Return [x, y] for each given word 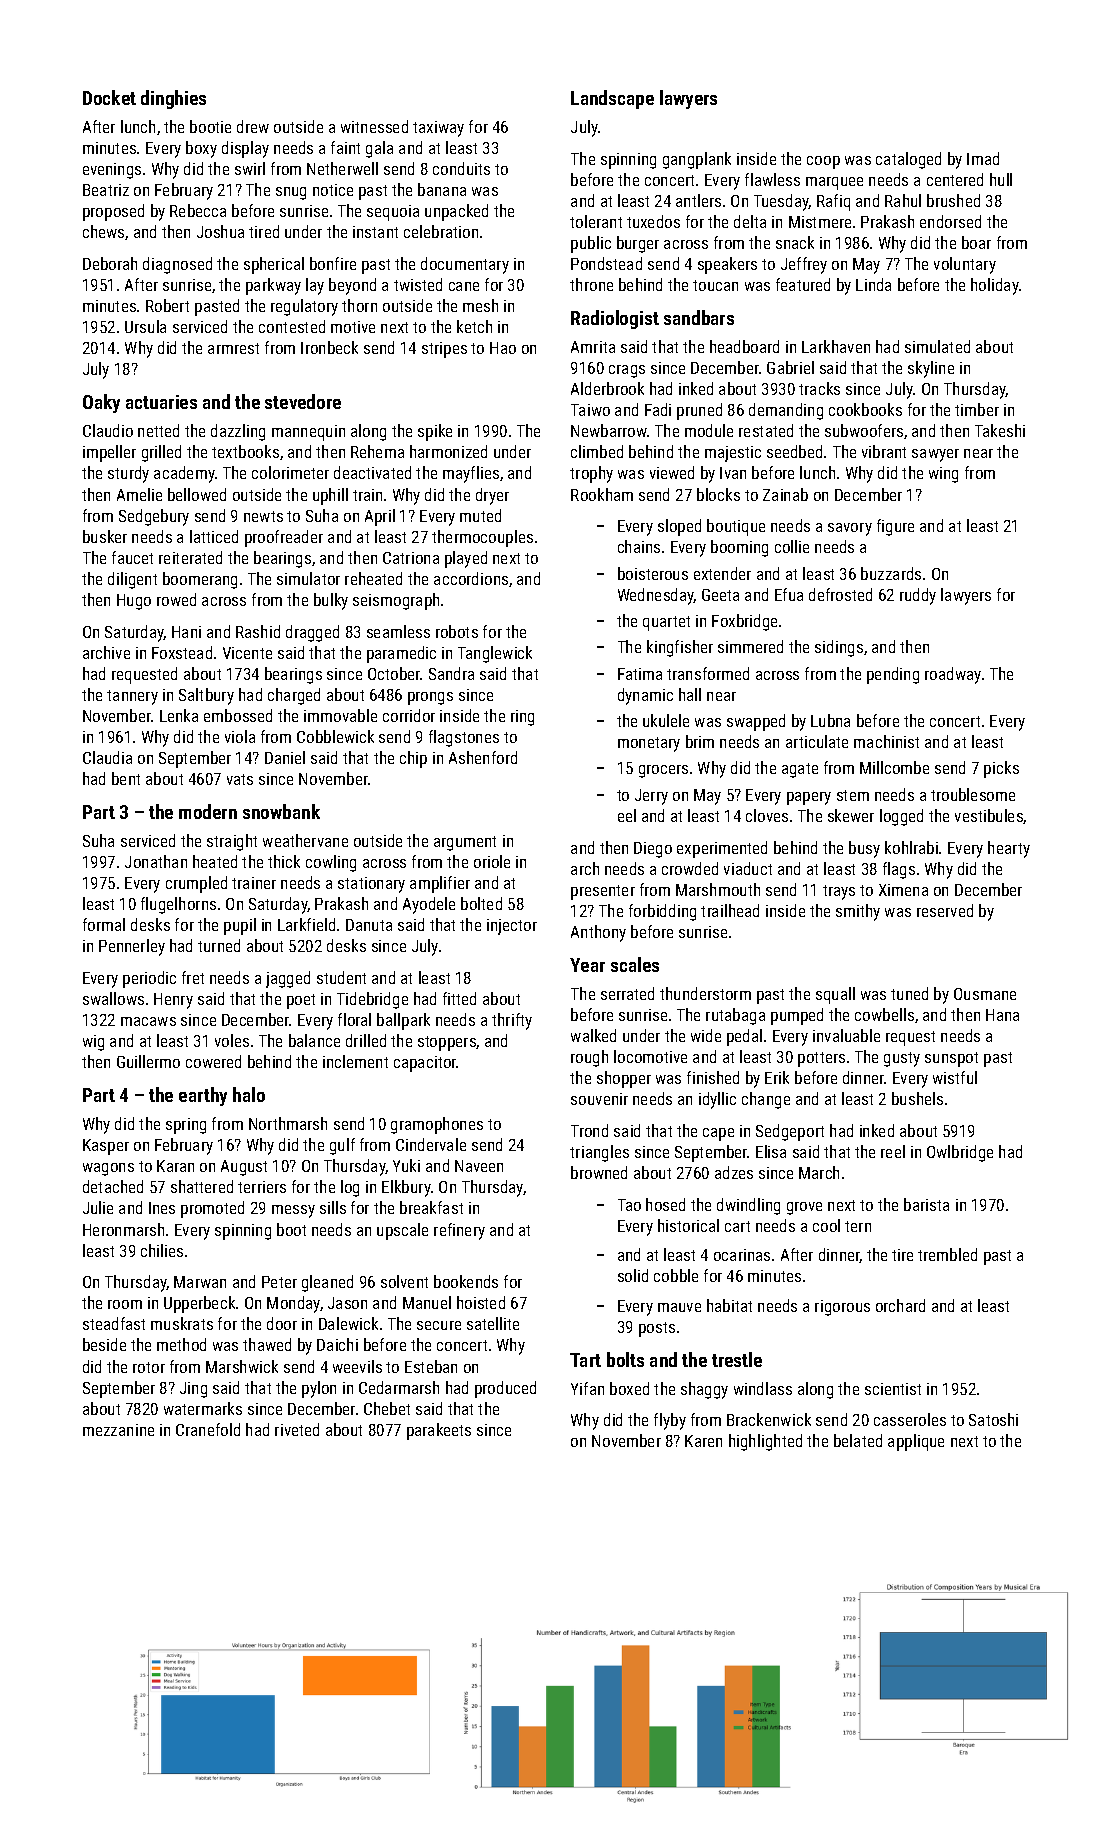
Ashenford [483, 757]
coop [823, 162]
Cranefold [208, 1429]
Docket [109, 97]
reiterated [190, 557]
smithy [858, 912]
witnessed [374, 126]
